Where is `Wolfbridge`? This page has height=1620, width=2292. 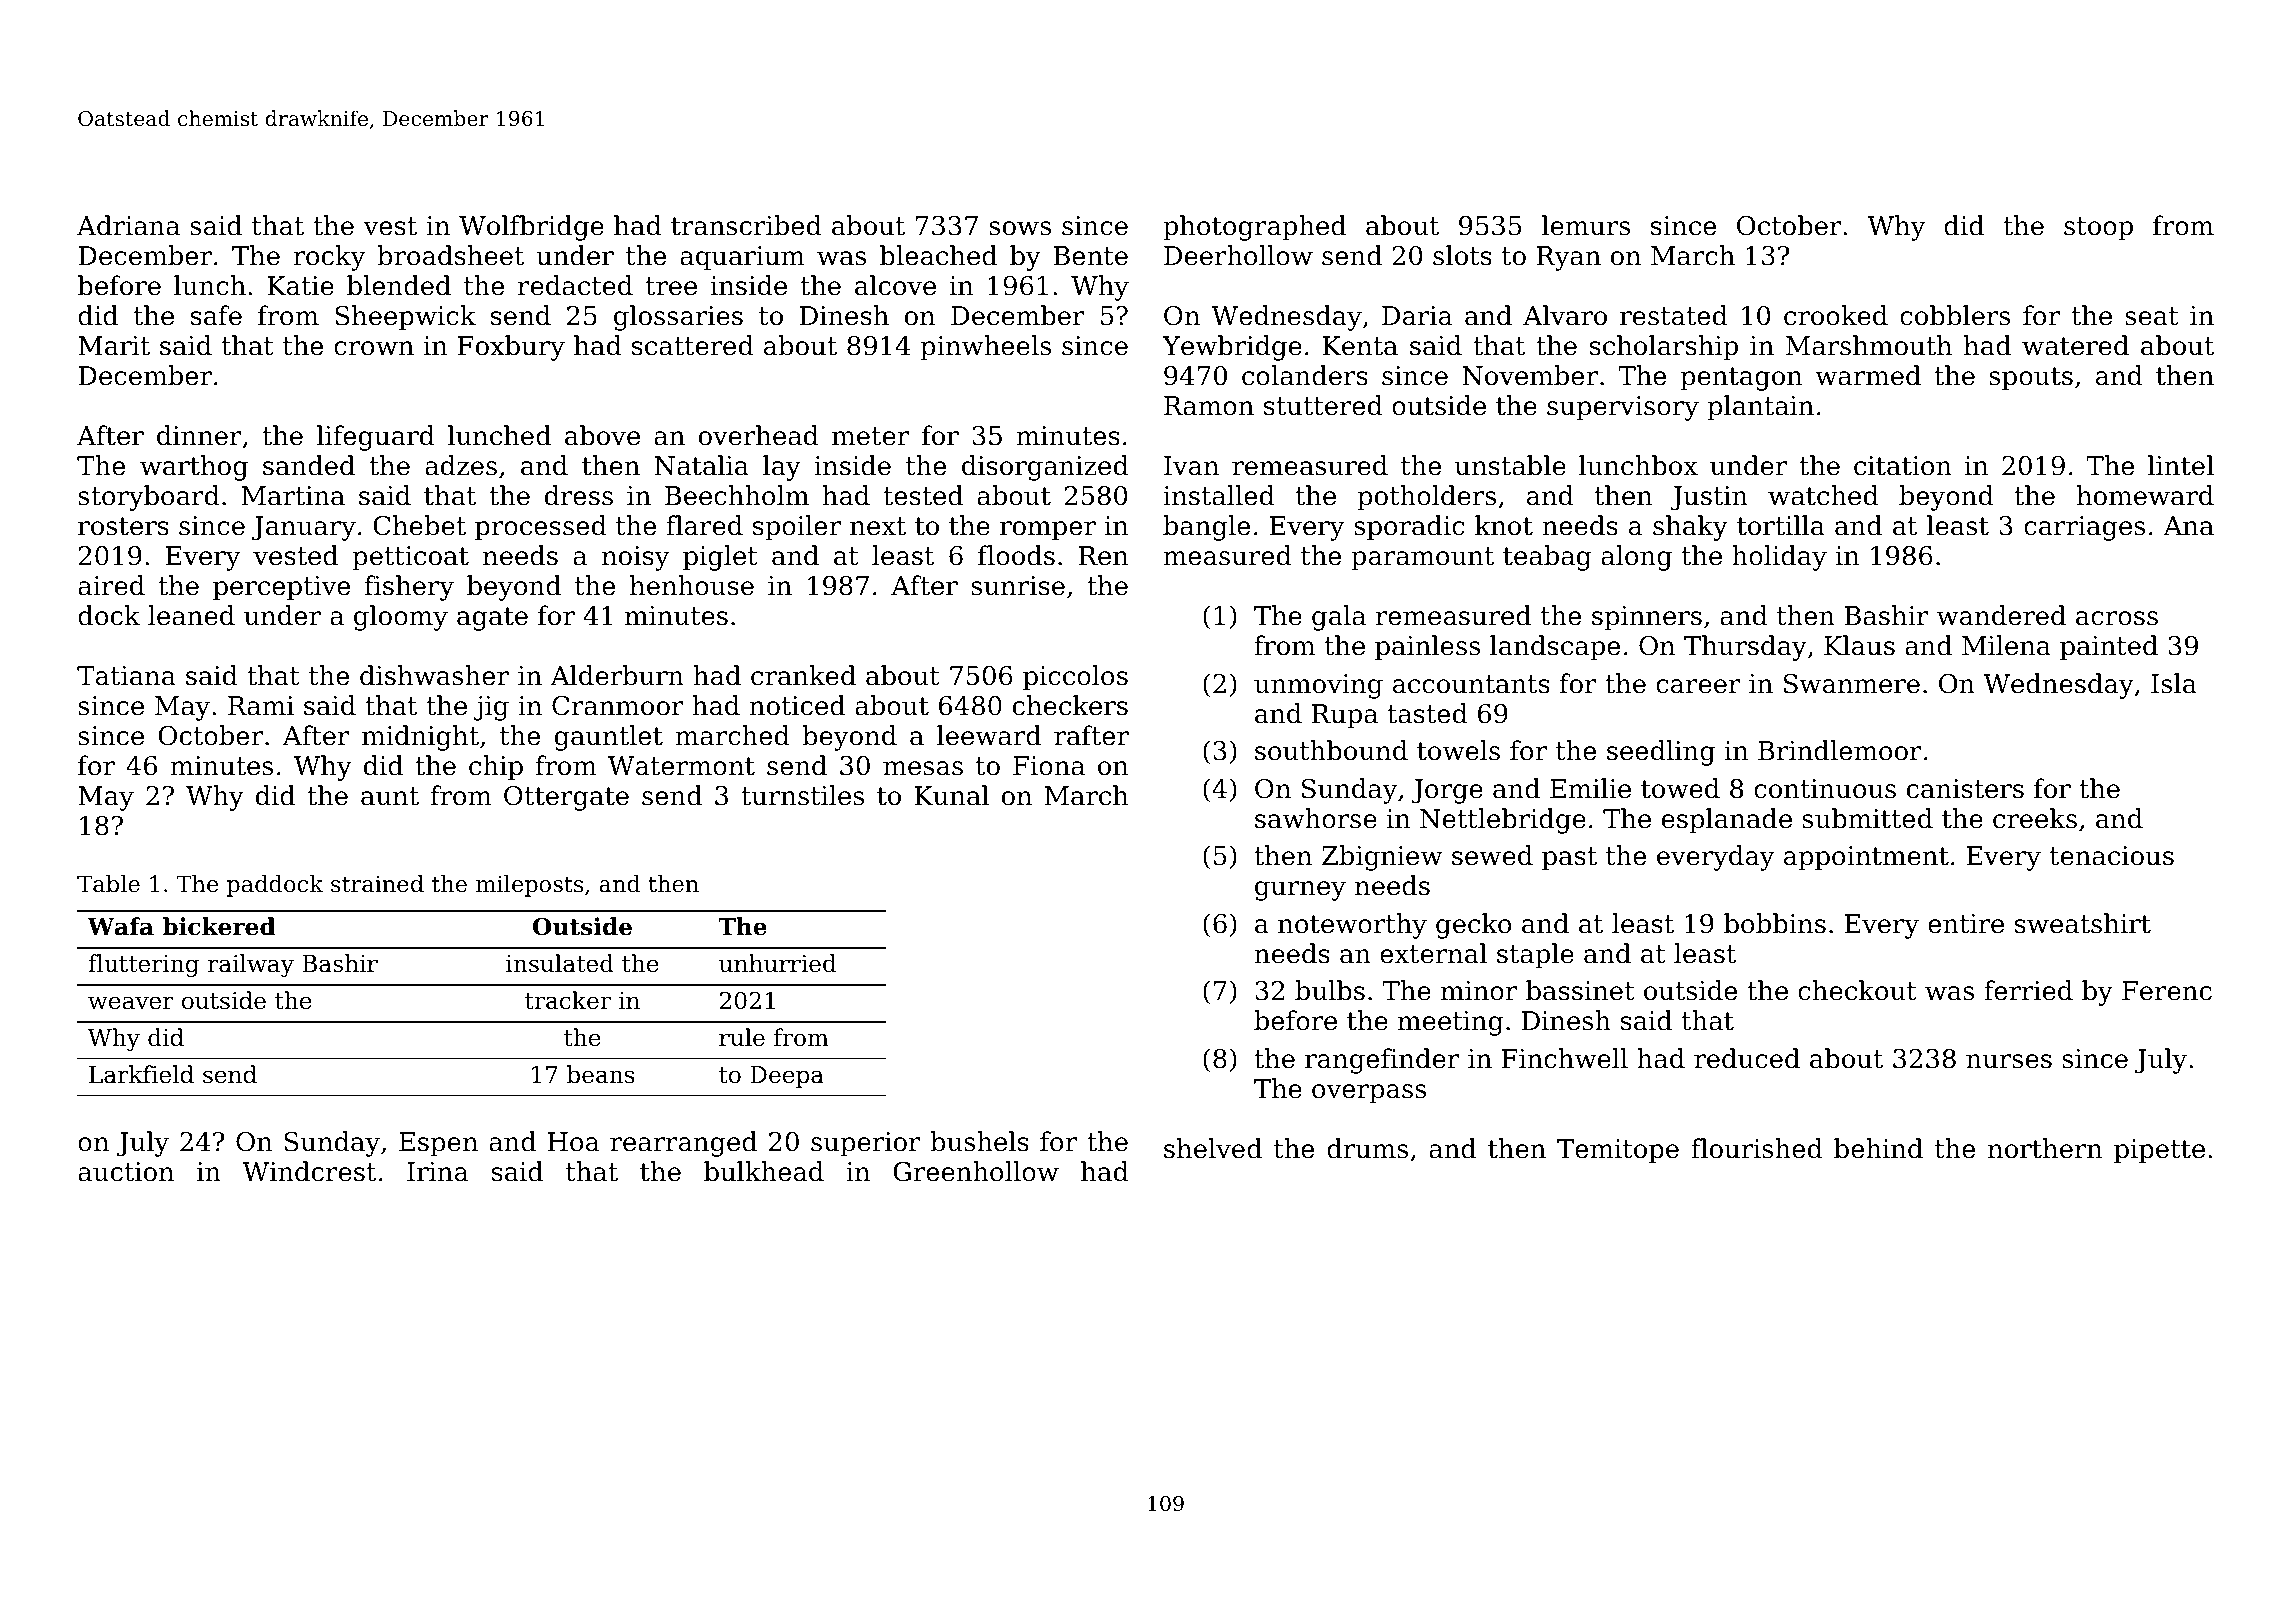 Wolfbridge is located at coordinates (531, 228).
